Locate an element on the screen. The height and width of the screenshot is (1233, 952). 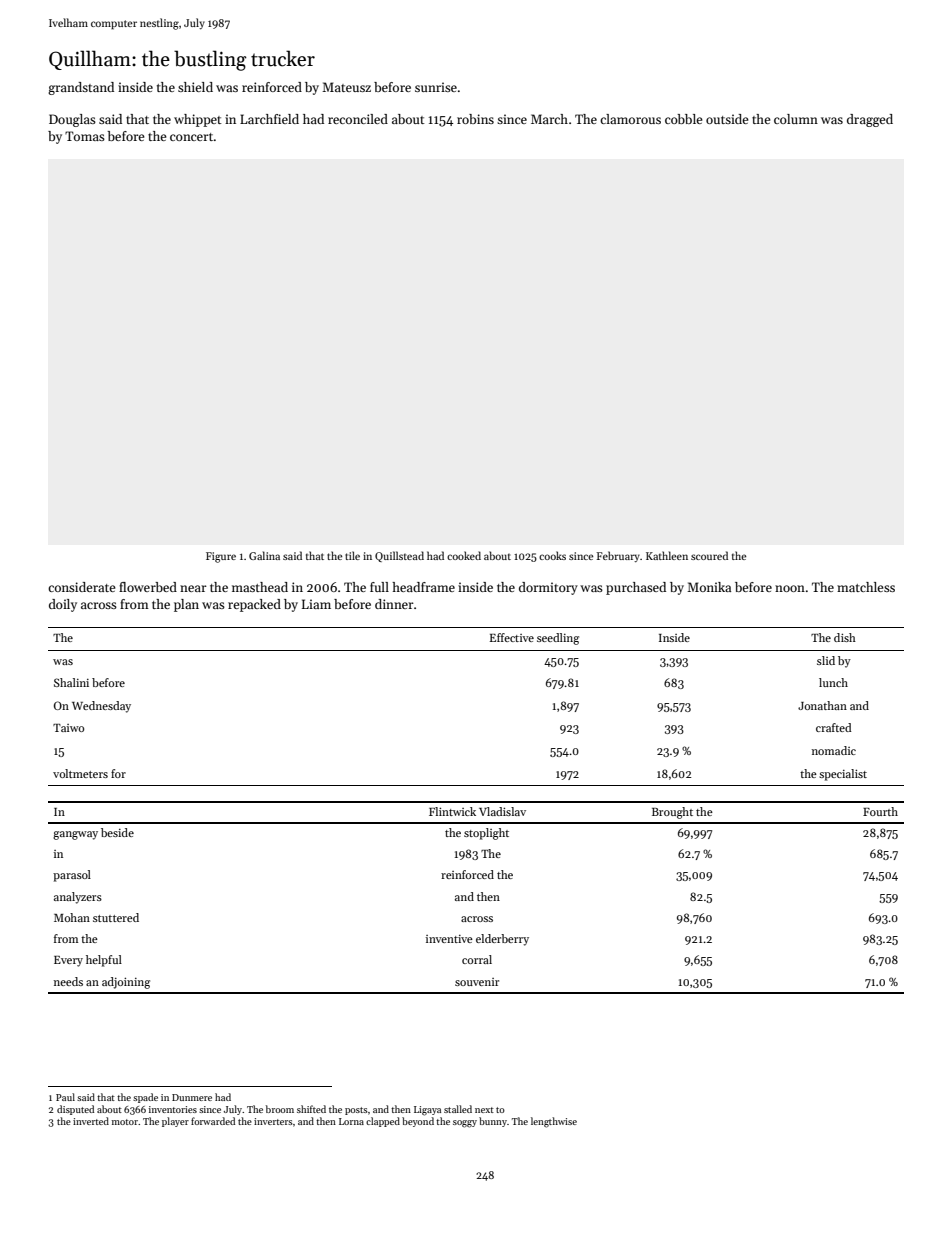
scoured is located at coordinates (709, 555).
